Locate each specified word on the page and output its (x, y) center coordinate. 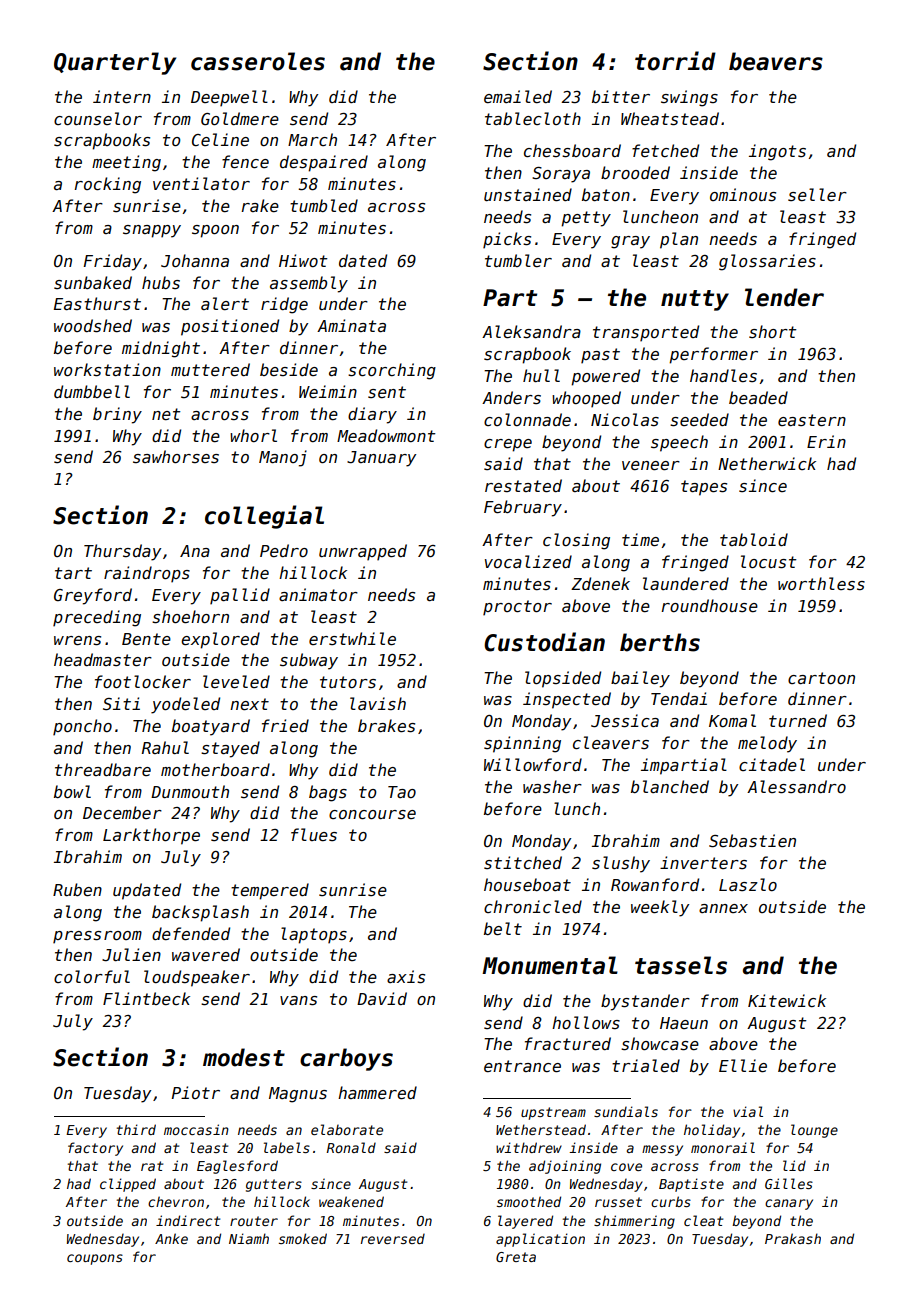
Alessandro (796, 787)
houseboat (527, 885)
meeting (126, 163)
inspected (567, 700)
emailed (518, 97)
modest (244, 1057)
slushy (621, 864)
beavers (776, 61)
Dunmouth (190, 791)
